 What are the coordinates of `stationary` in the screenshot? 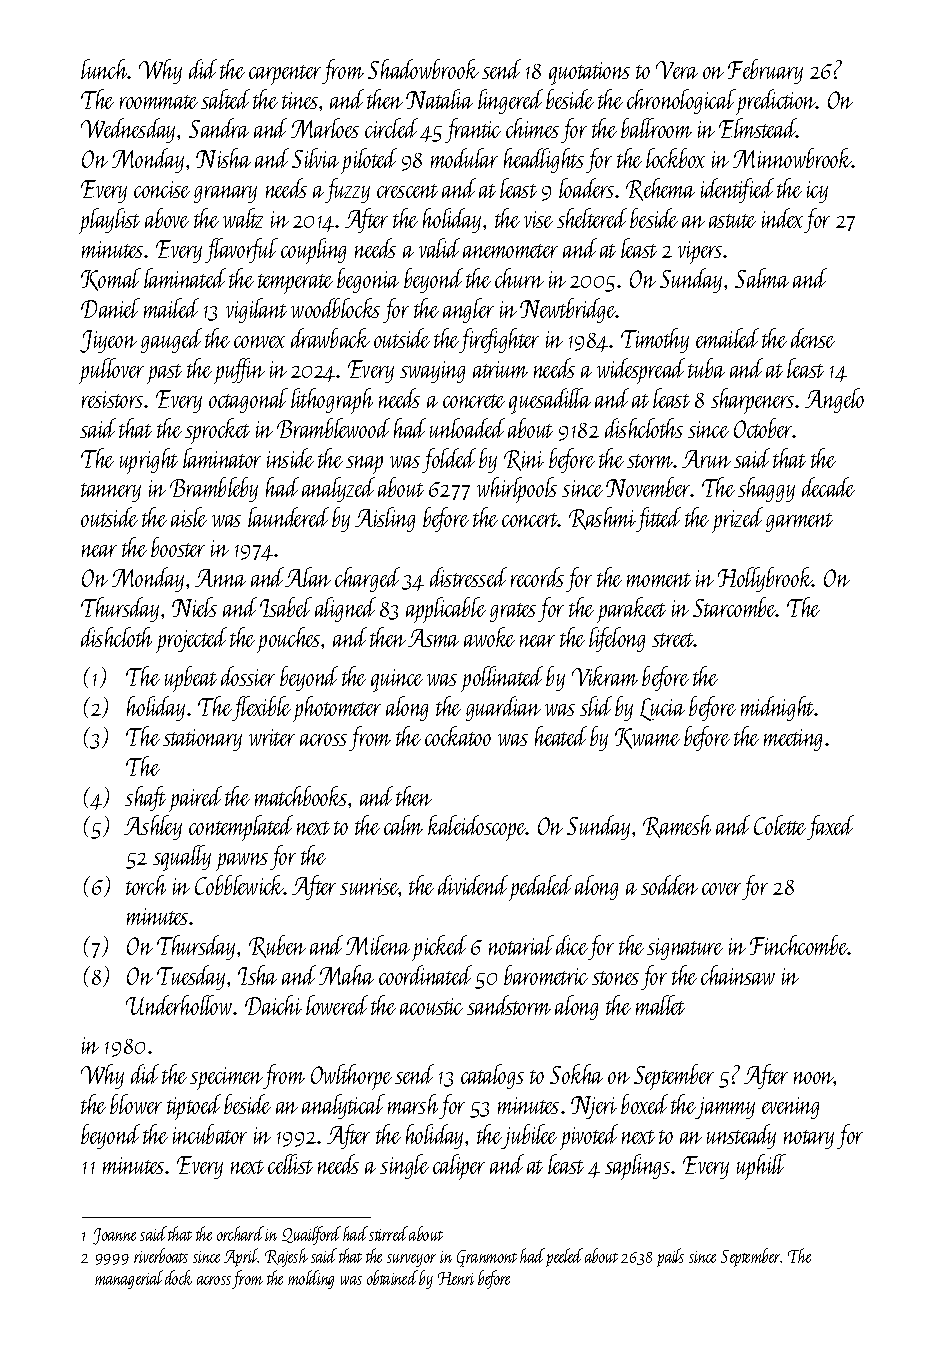 It's located at (202, 740).
